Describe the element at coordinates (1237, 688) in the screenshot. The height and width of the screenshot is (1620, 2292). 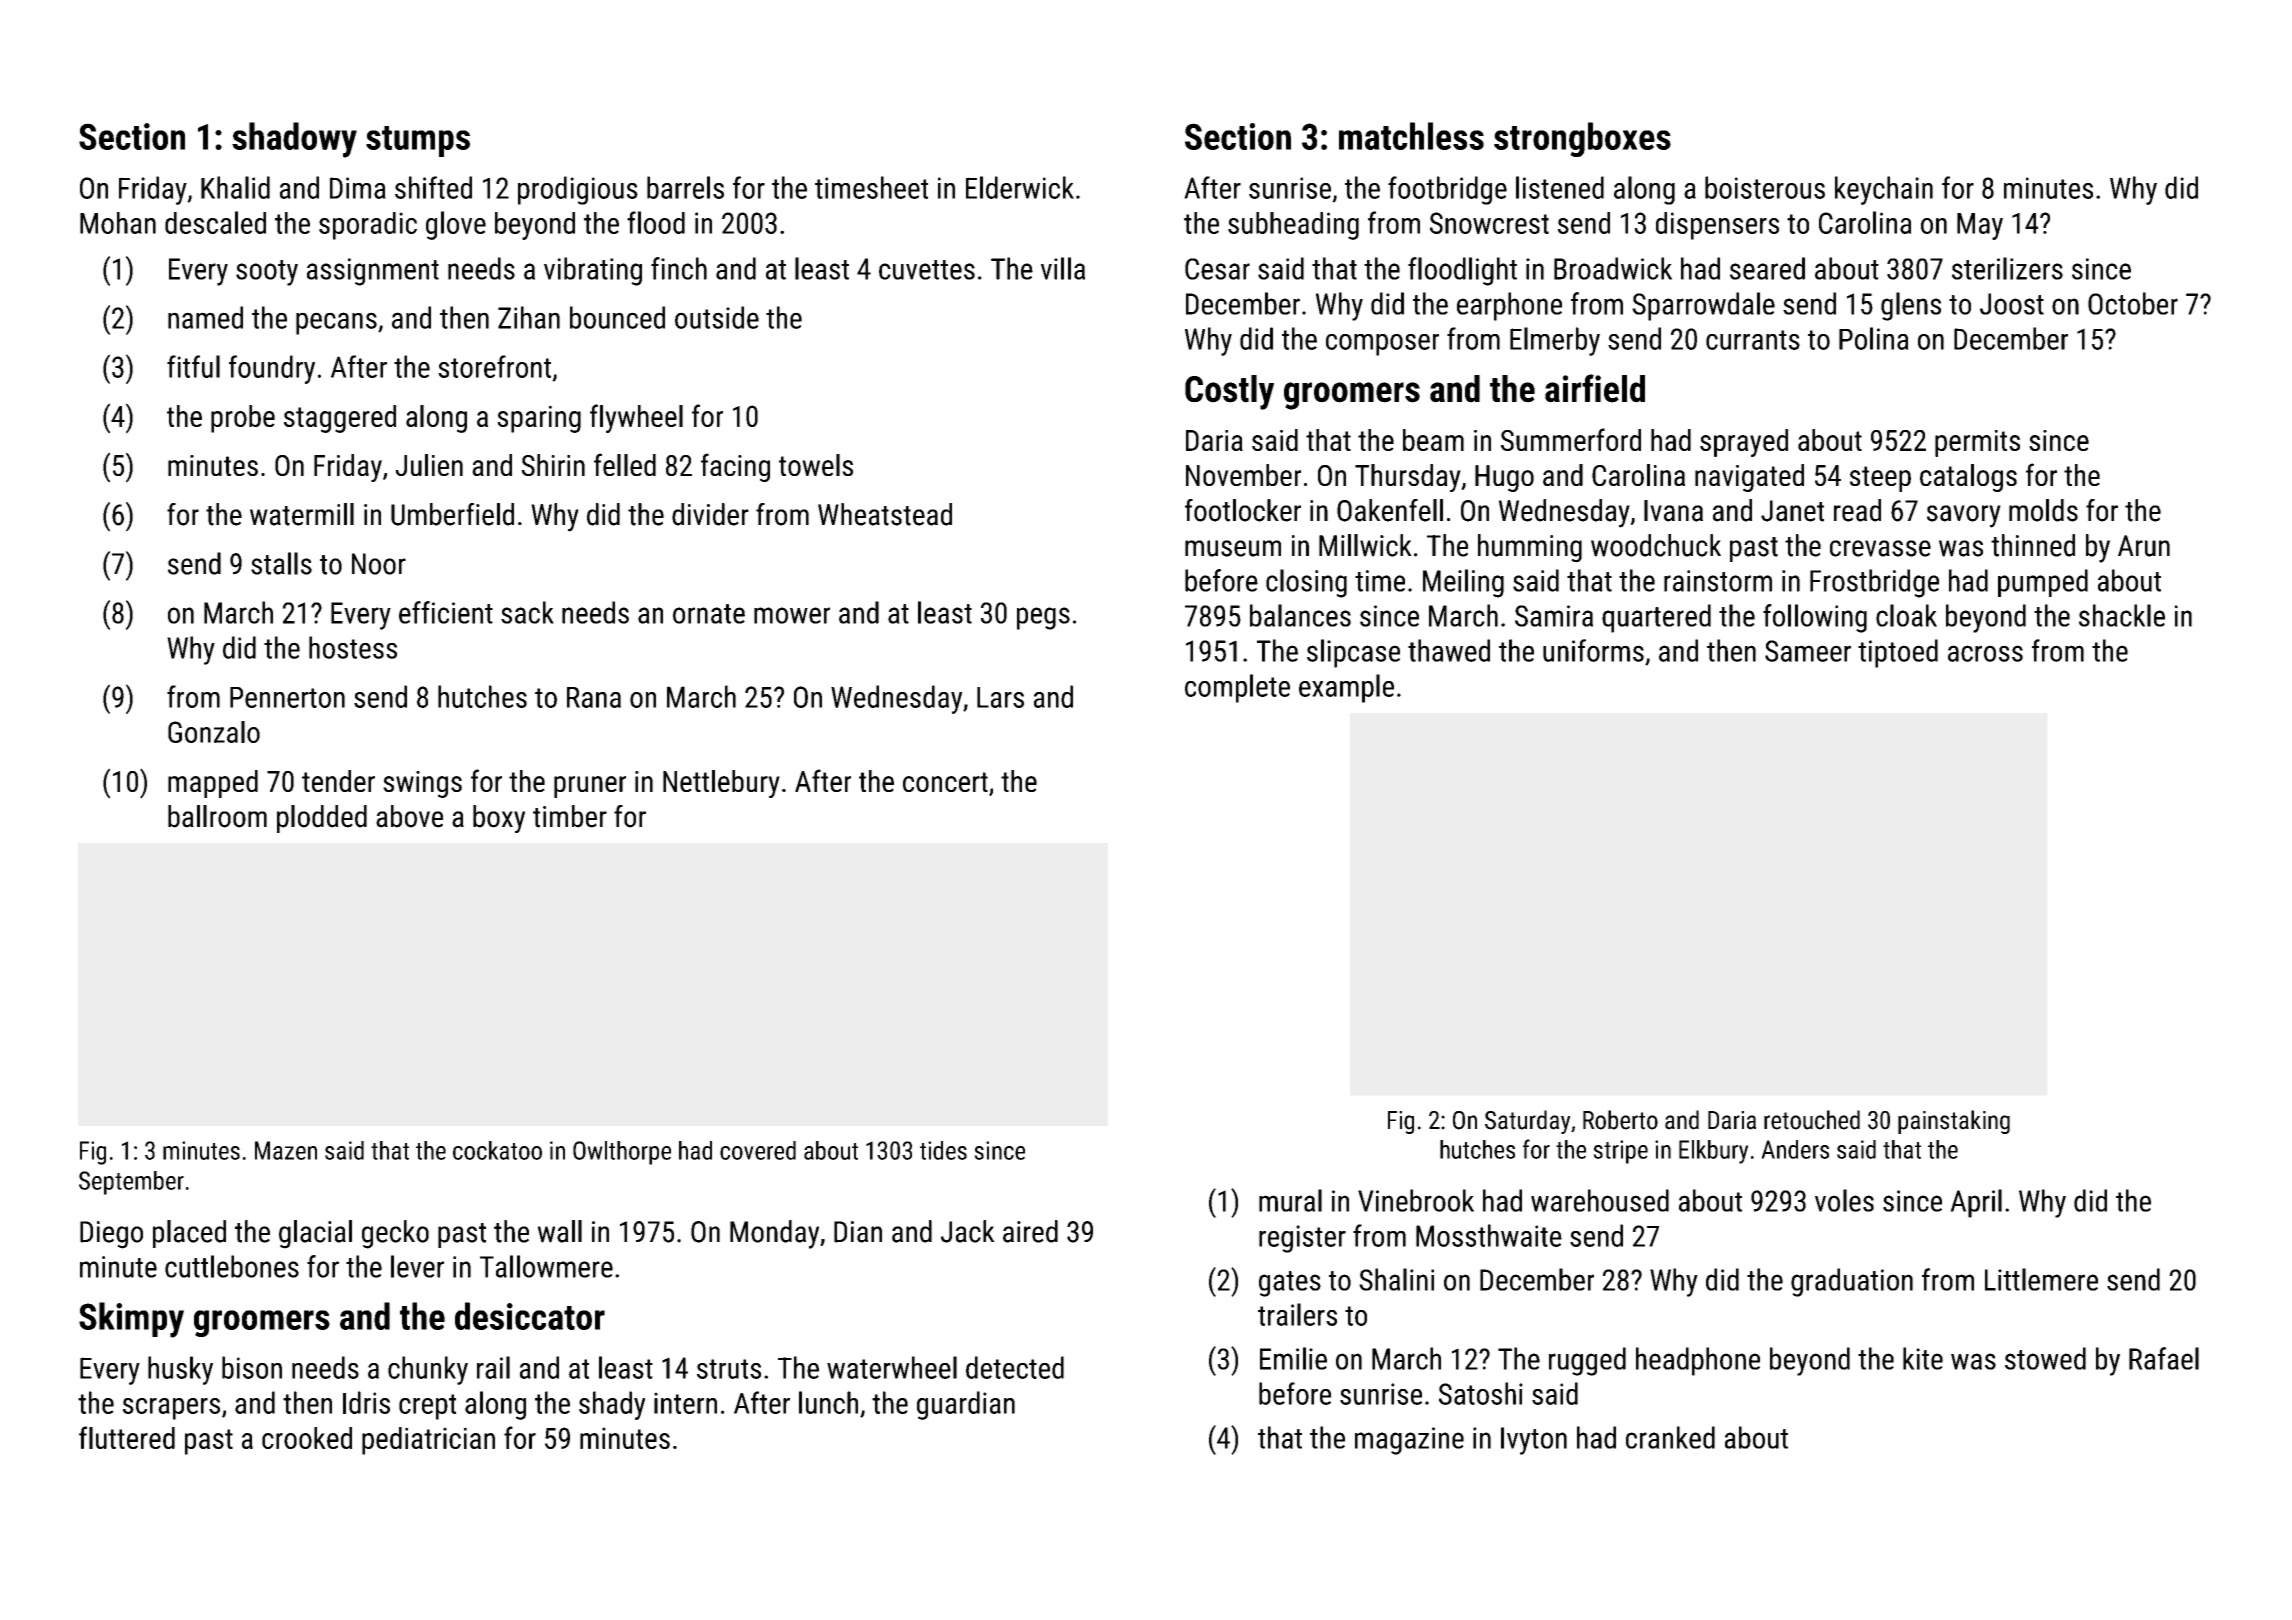
I see `complete` at that location.
